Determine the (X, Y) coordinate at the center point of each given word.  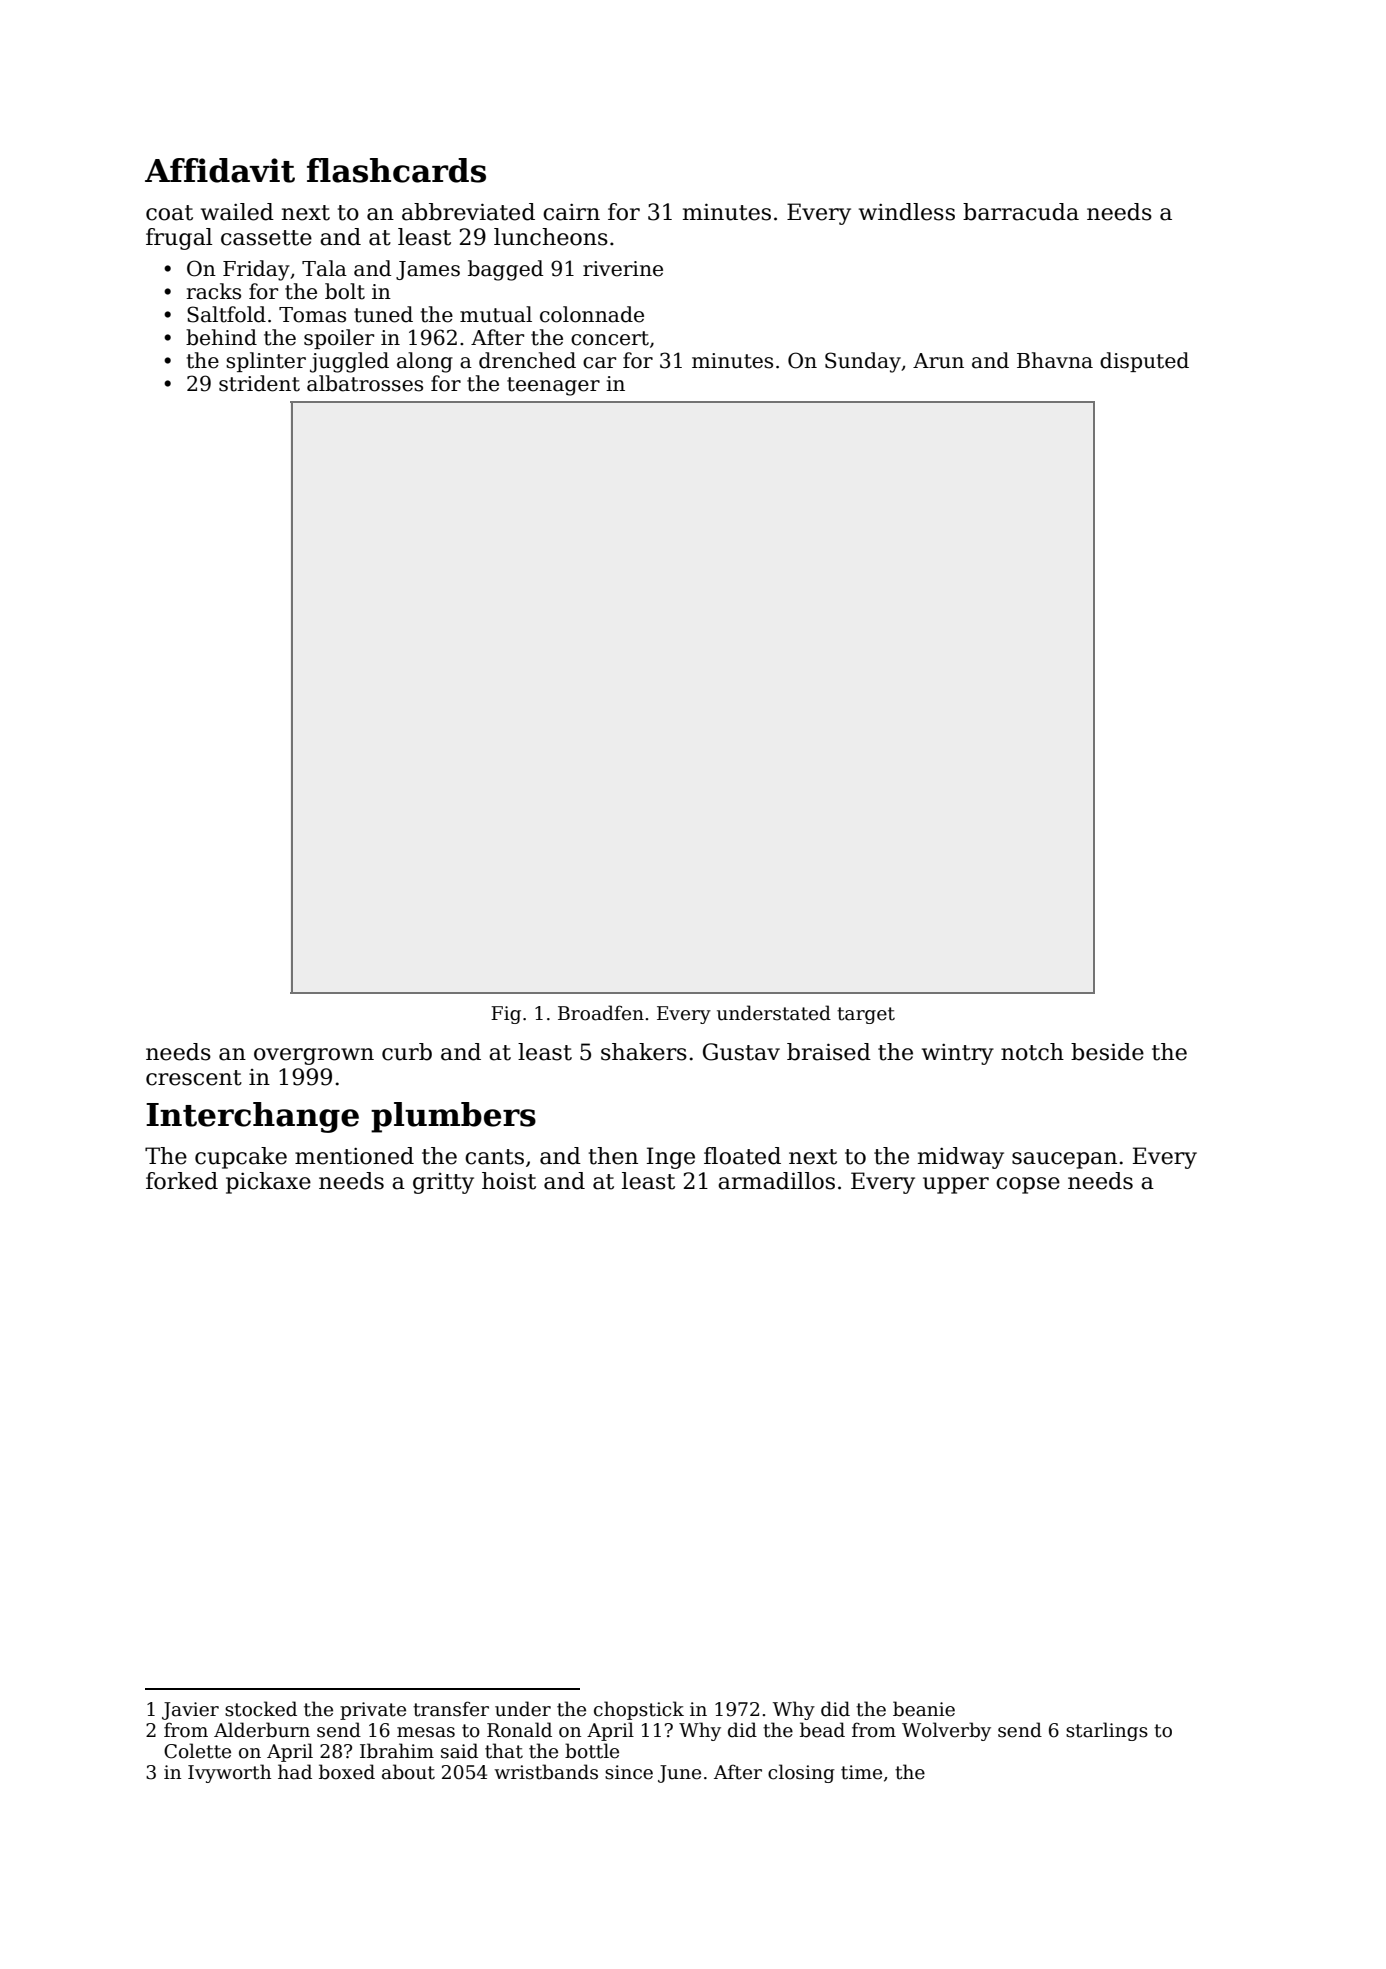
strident (259, 383)
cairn (571, 212)
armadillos (776, 1181)
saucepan (1064, 1160)
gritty (443, 1183)
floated (742, 1156)
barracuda (1021, 212)
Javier (190, 1711)
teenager (553, 386)
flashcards (396, 170)
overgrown (314, 1056)
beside (1107, 1052)
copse (1028, 1185)
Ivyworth (229, 1773)
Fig (506, 1015)
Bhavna (1055, 360)
